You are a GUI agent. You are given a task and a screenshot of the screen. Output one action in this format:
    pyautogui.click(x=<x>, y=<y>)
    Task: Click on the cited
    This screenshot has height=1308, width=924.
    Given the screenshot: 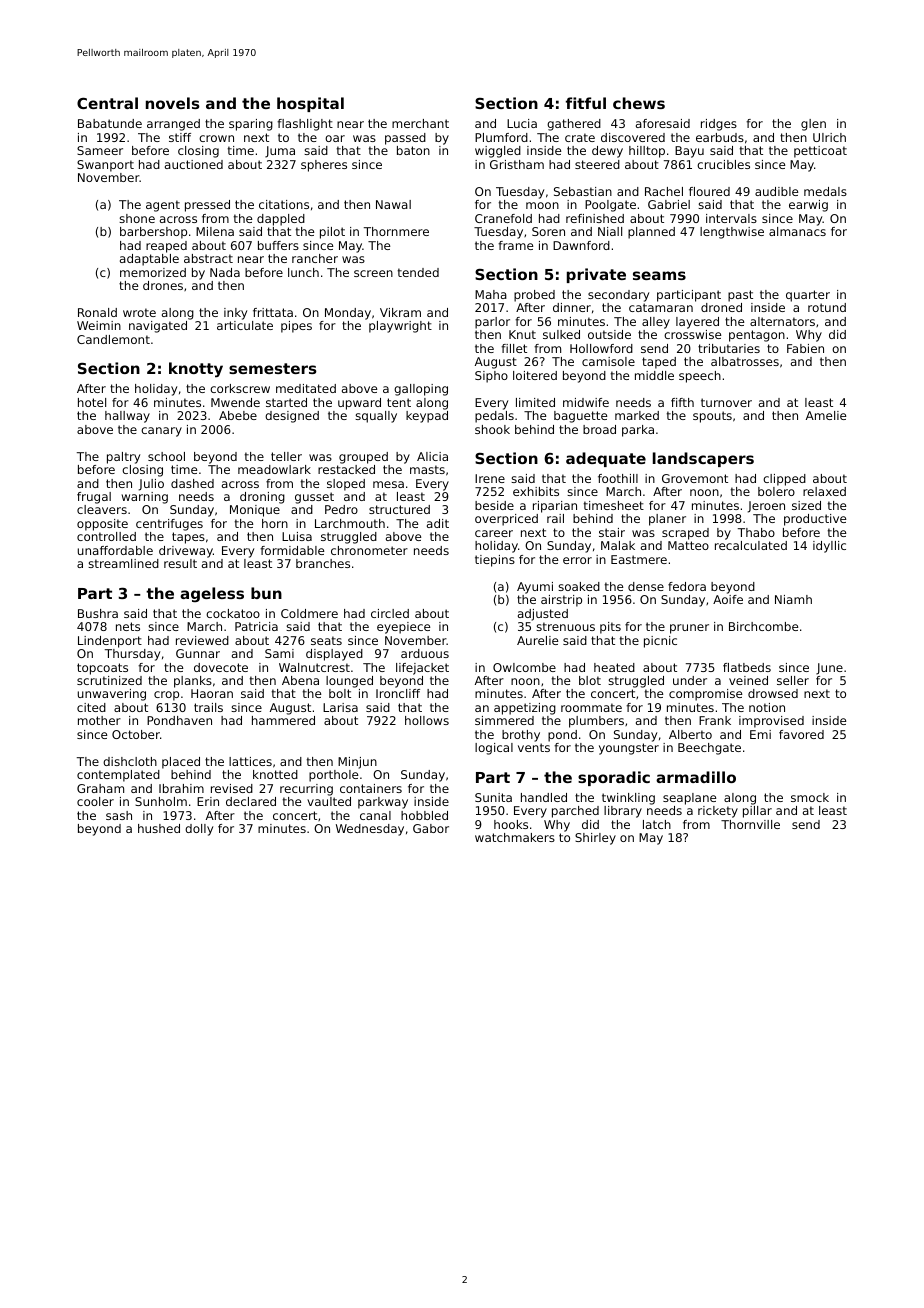 What is the action you would take?
    pyautogui.click(x=91, y=707)
